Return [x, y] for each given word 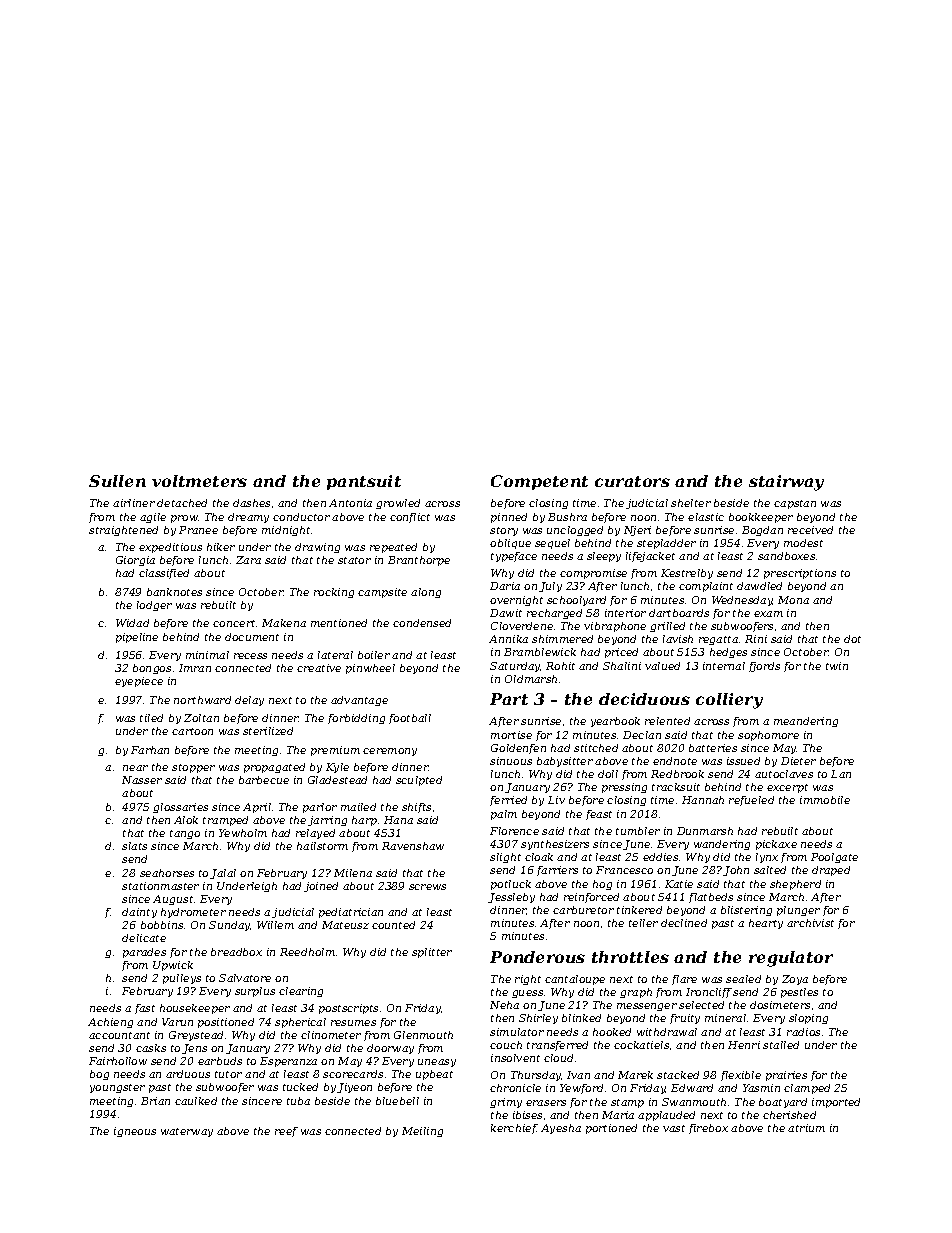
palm [504, 815]
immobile [825, 800]
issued [743, 761]
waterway [187, 1132]
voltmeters [199, 481]
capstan [795, 504]
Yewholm [243, 833]
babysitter [565, 762]
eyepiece [139, 682]
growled [398, 504]
